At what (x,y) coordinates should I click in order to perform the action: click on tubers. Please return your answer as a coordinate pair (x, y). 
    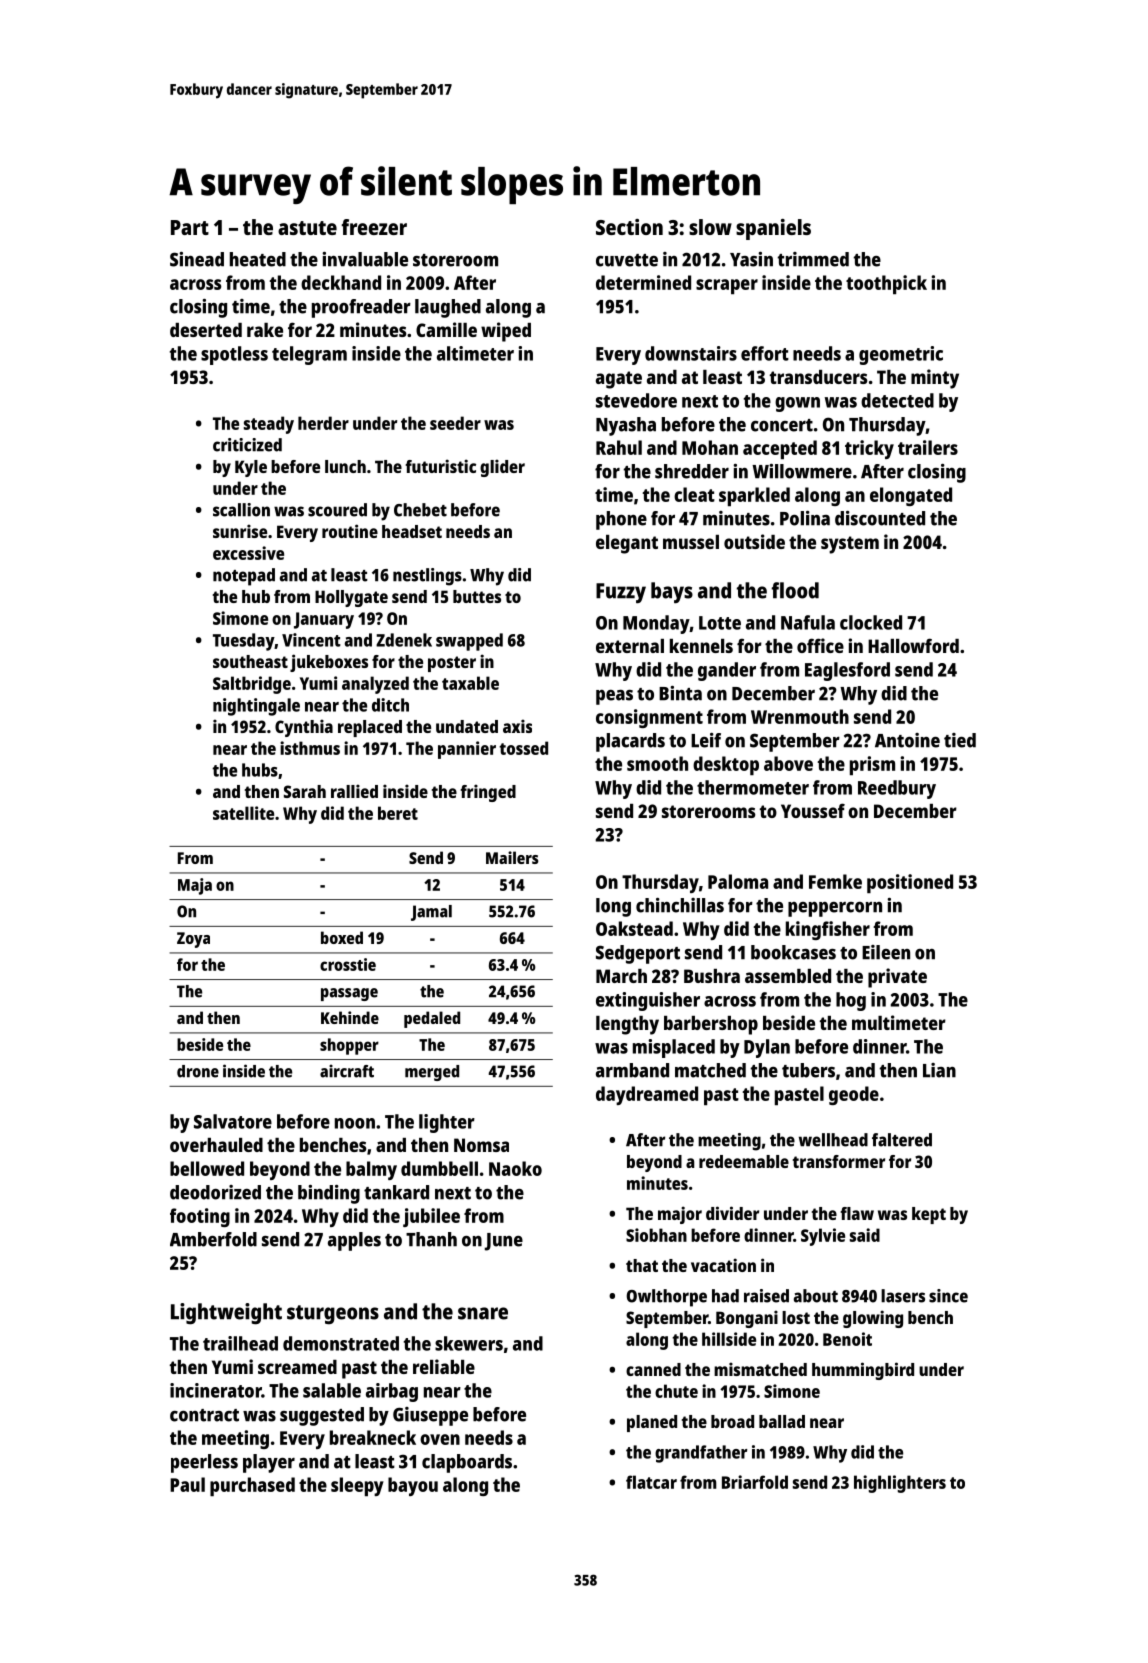
    Looking at the image, I should click on (808, 1070).
